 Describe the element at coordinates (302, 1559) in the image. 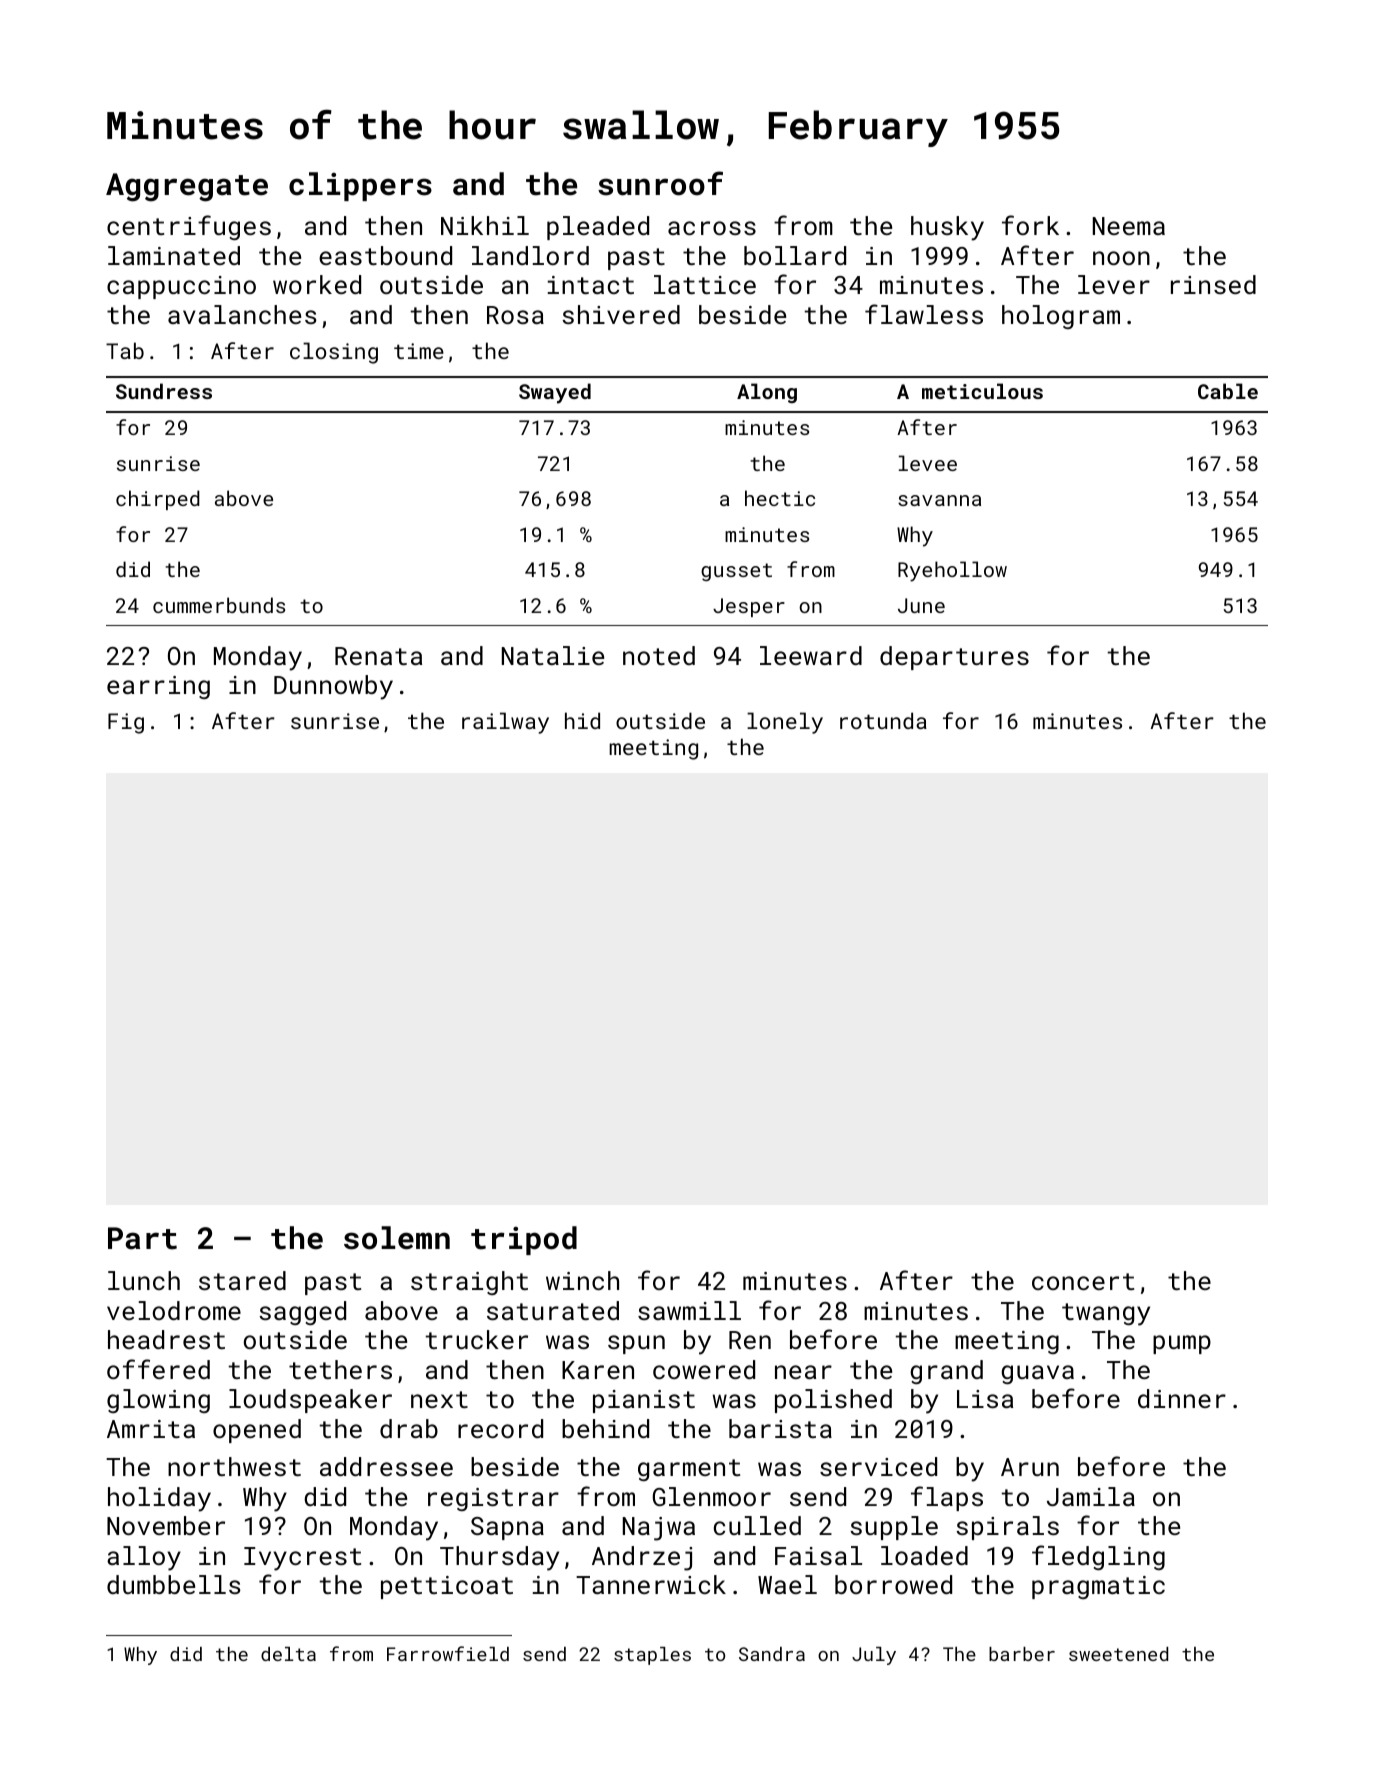

I see `Ivycrest` at that location.
